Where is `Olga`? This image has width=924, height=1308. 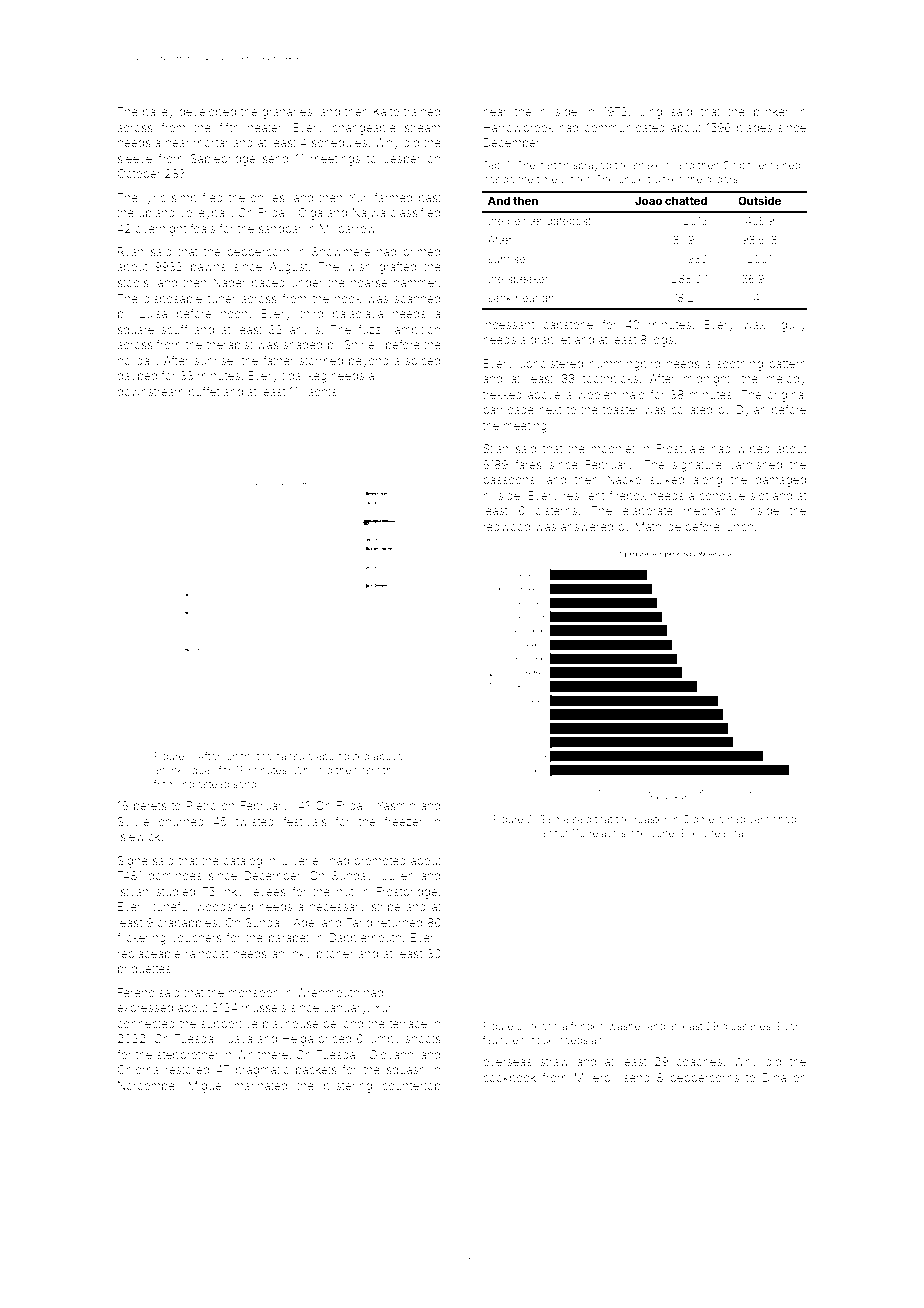
Olga is located at coordinates (310, 214).
